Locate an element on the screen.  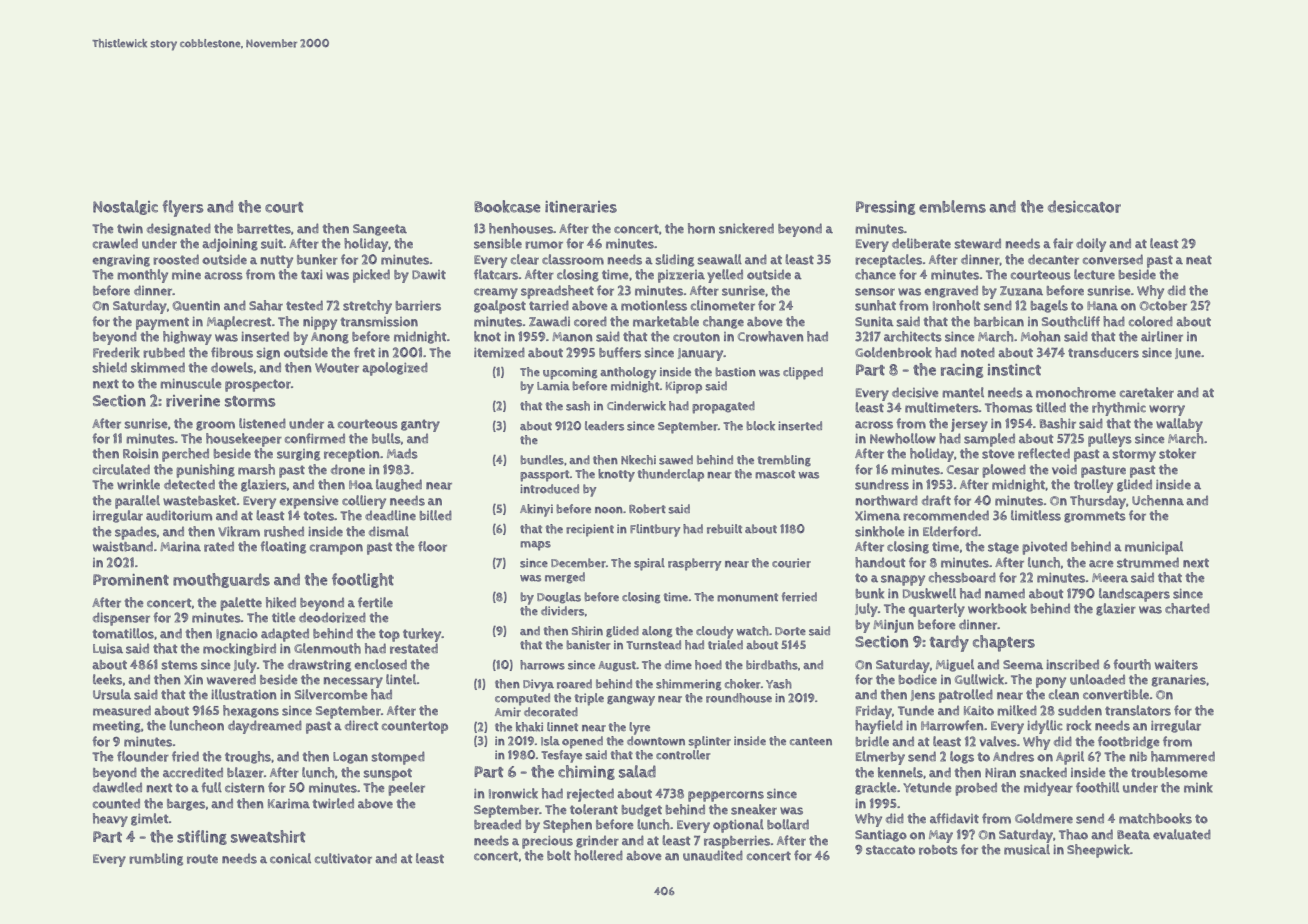
engraved is located at coordinates (951, 291).
